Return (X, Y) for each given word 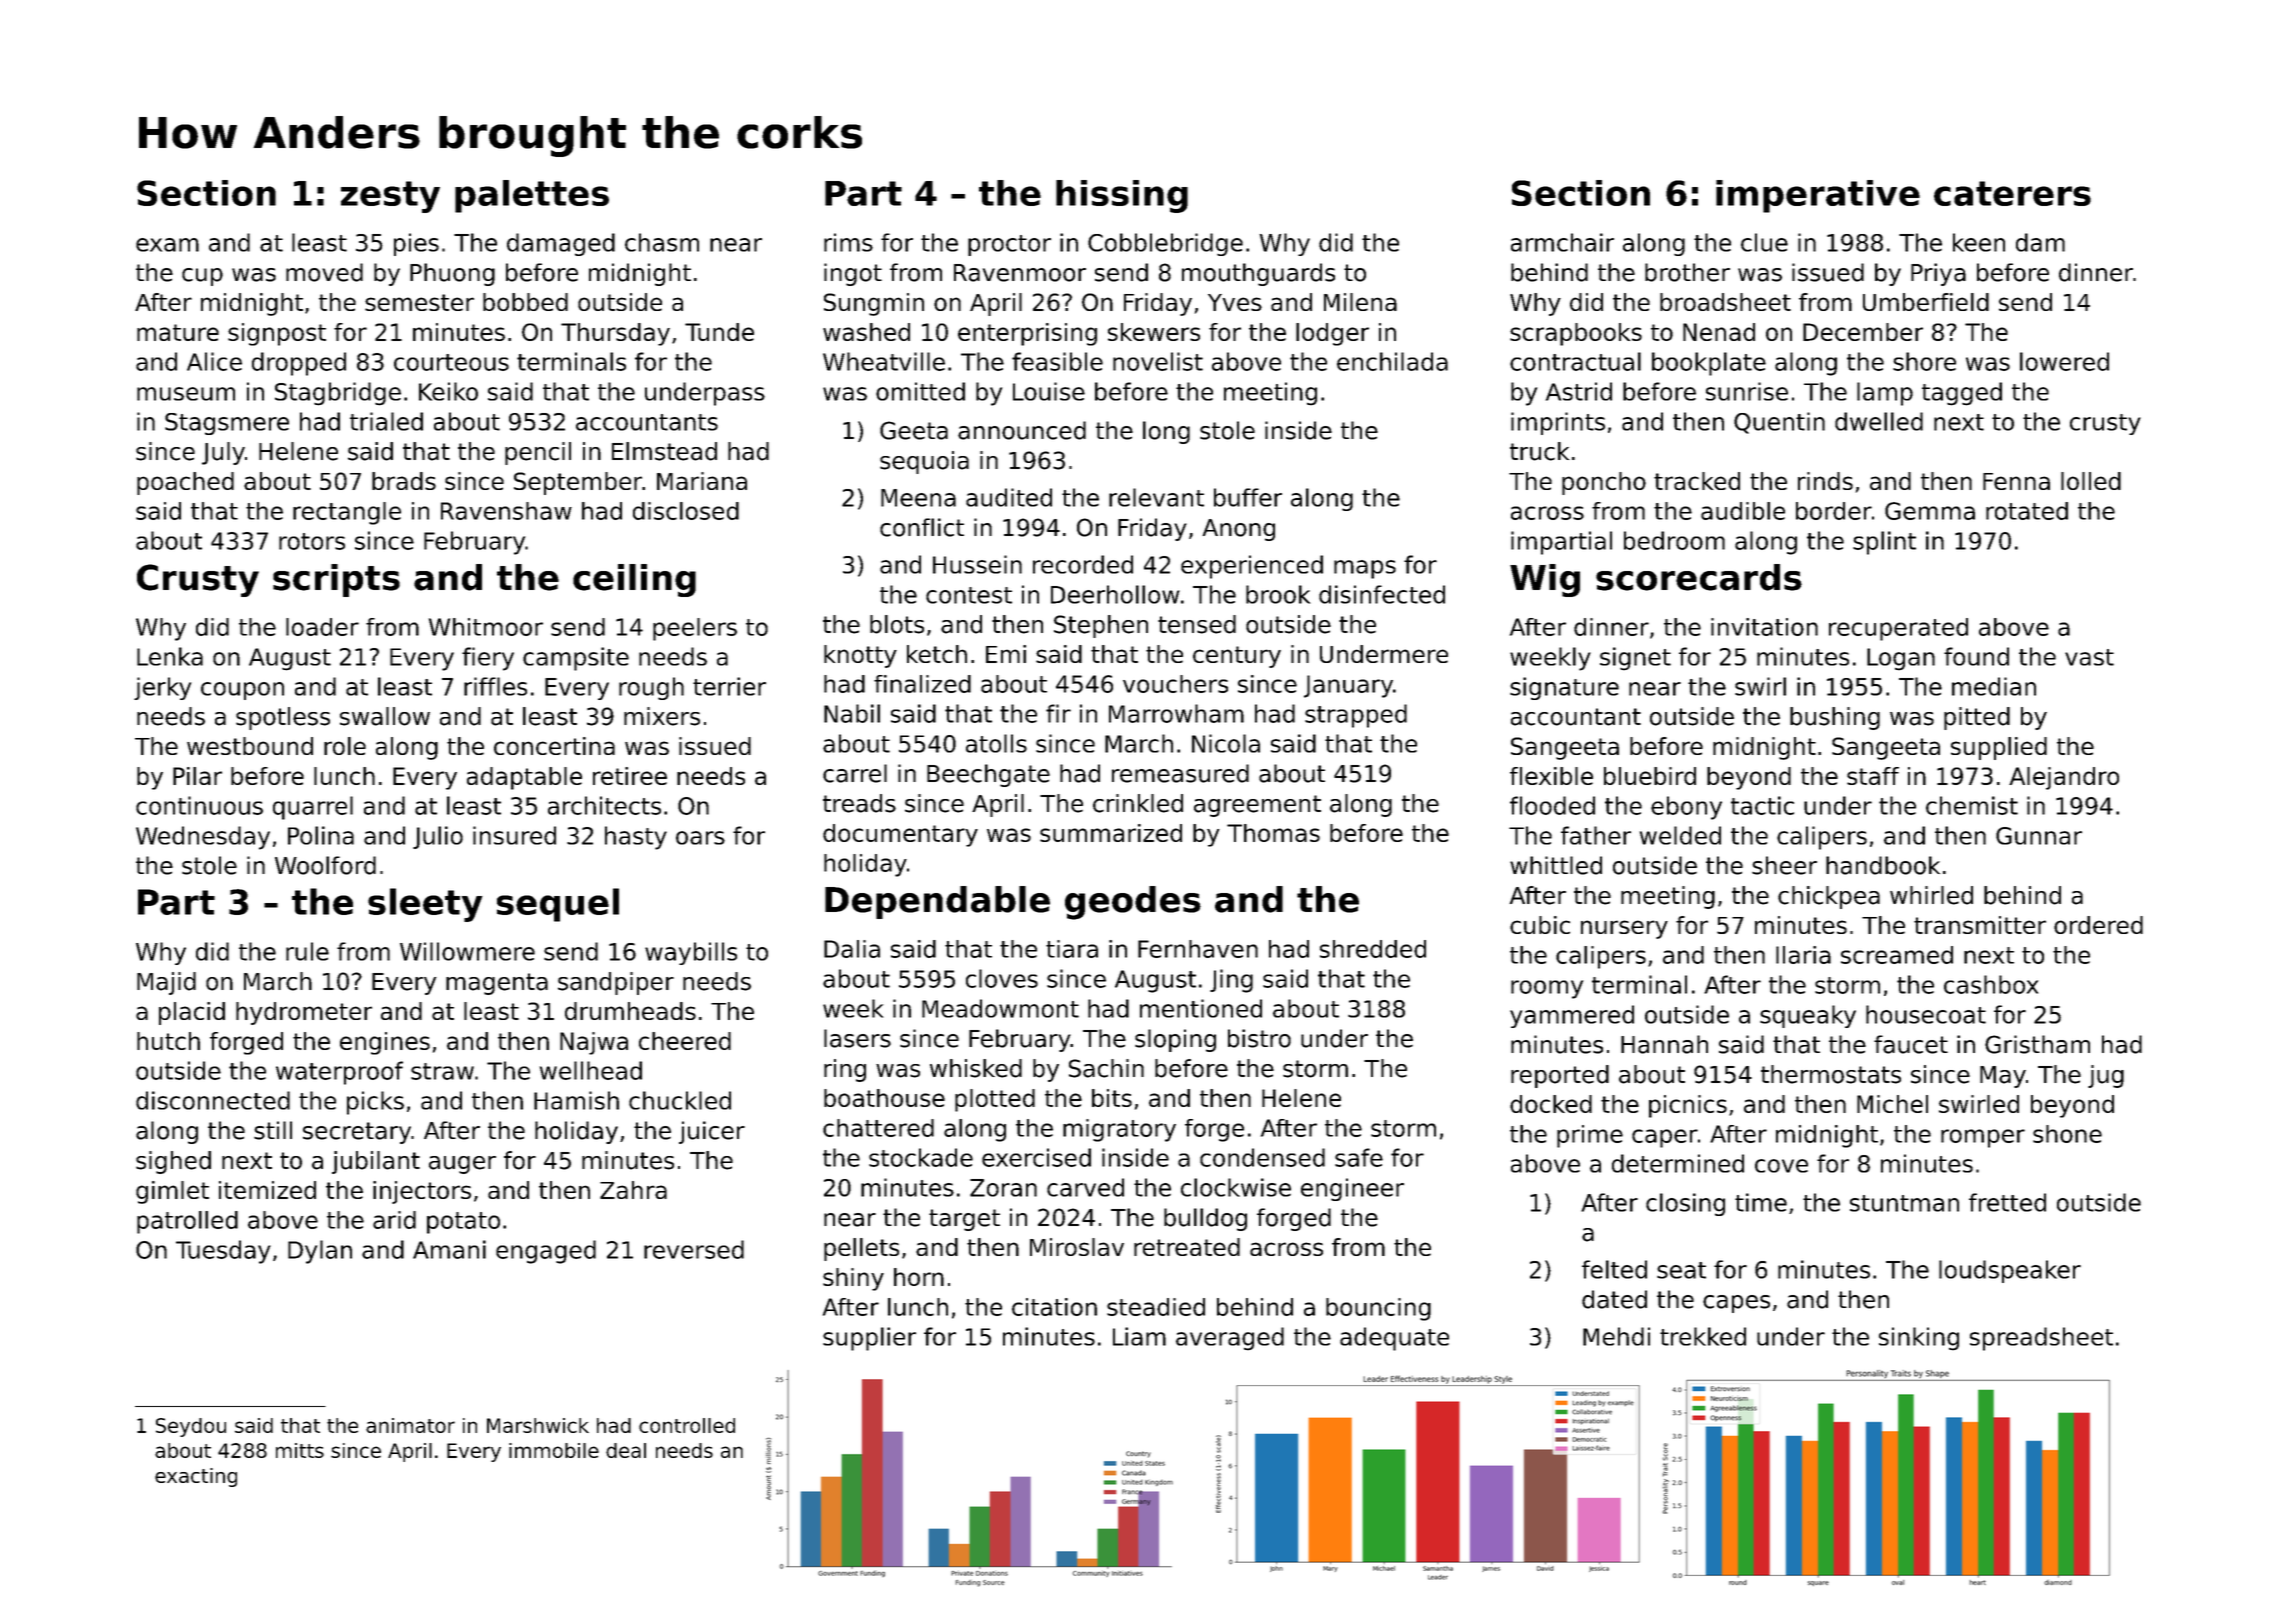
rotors (312, 541)
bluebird (1650, 776)
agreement (1257, 806)
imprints (1558, 423)
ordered (2098, 925)
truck (1539, 451)
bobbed (525, 302)
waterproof (339, 1073)
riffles (495, 686)
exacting (196, 1477)
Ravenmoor (1020, 273)
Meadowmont (1000, 1008)
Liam (1139, 1336)
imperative (1818, 196)
